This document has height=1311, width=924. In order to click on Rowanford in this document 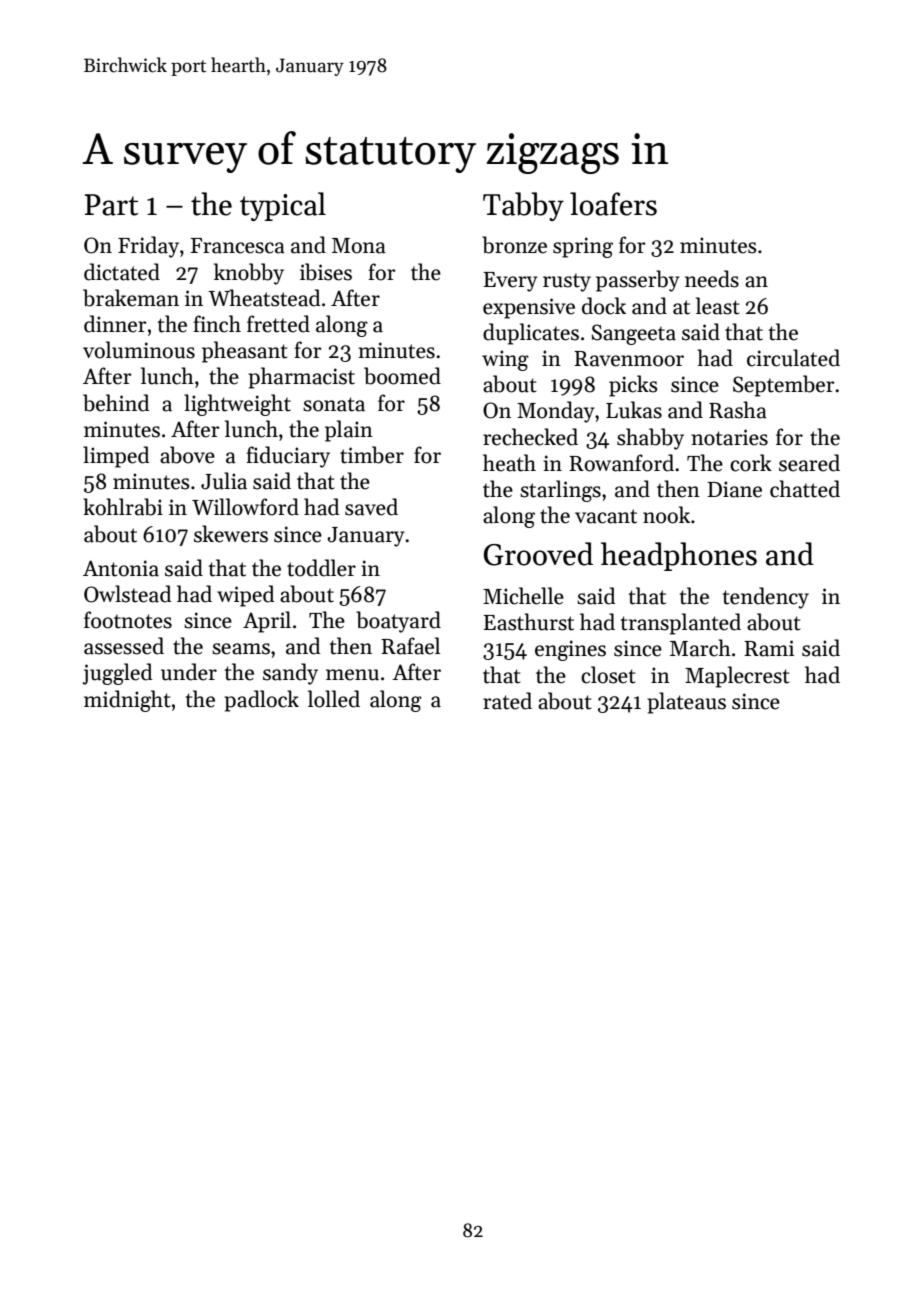, I will do `click(621, 463)`.
